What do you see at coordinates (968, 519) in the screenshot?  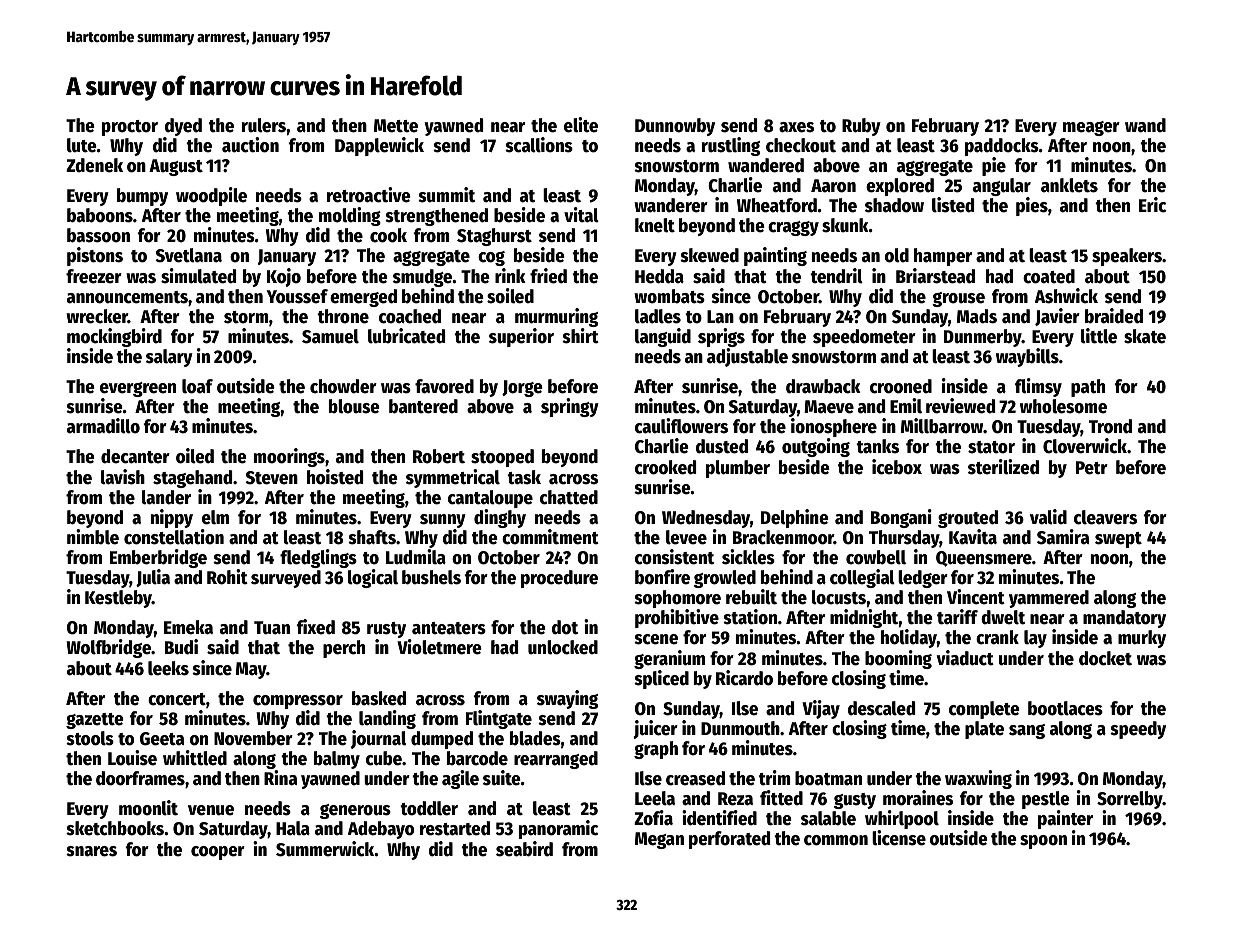 I see `grouted` at bounding box center [968, 519].
